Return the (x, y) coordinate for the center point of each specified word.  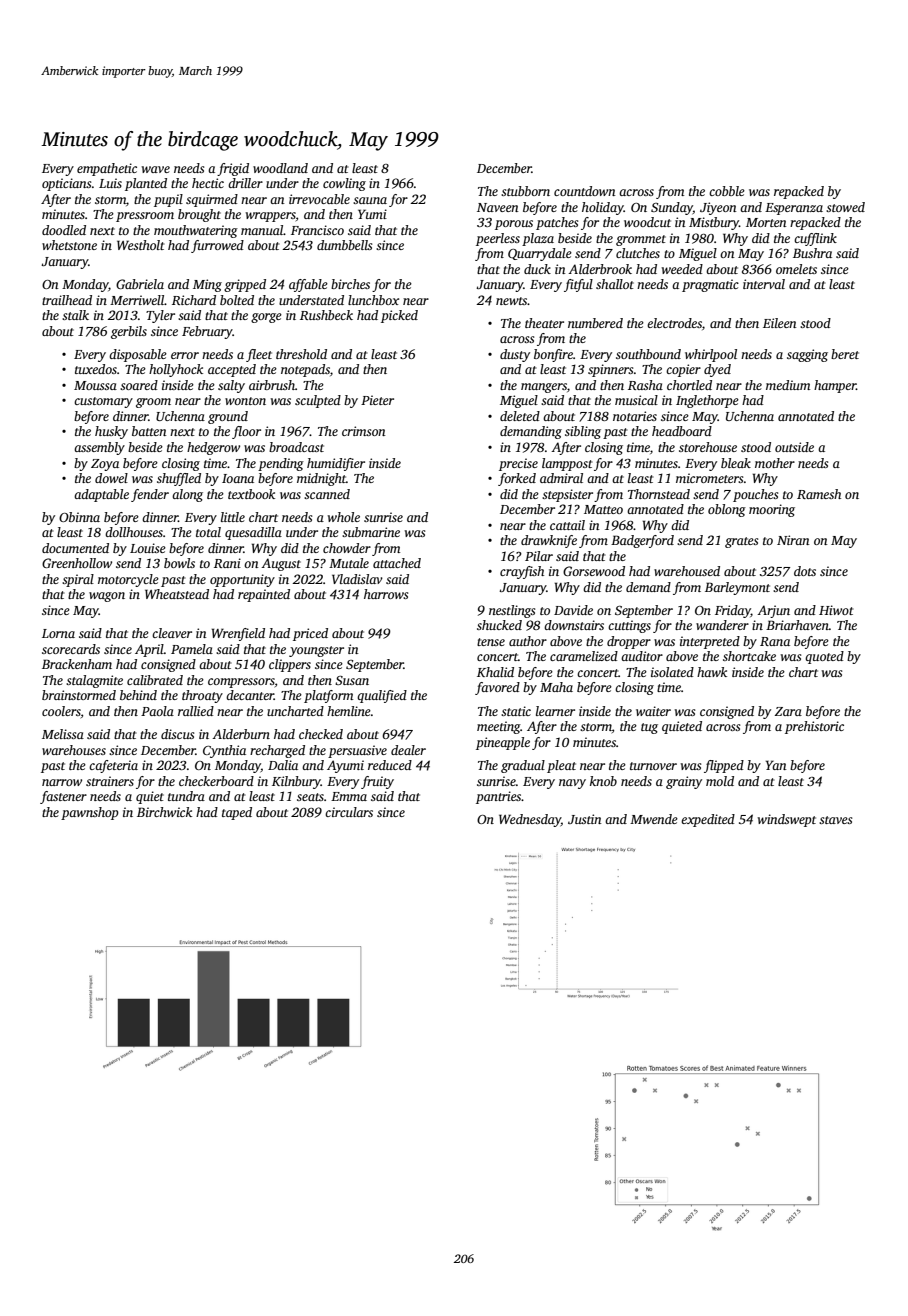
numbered (595, 323)
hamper (835, 386)
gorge (266, 318)
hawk (712, 672)
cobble (727, 191)
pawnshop (90, 813)
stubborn (525, 191)
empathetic (107, 169)
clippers (290, 665)
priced (310, 634)
